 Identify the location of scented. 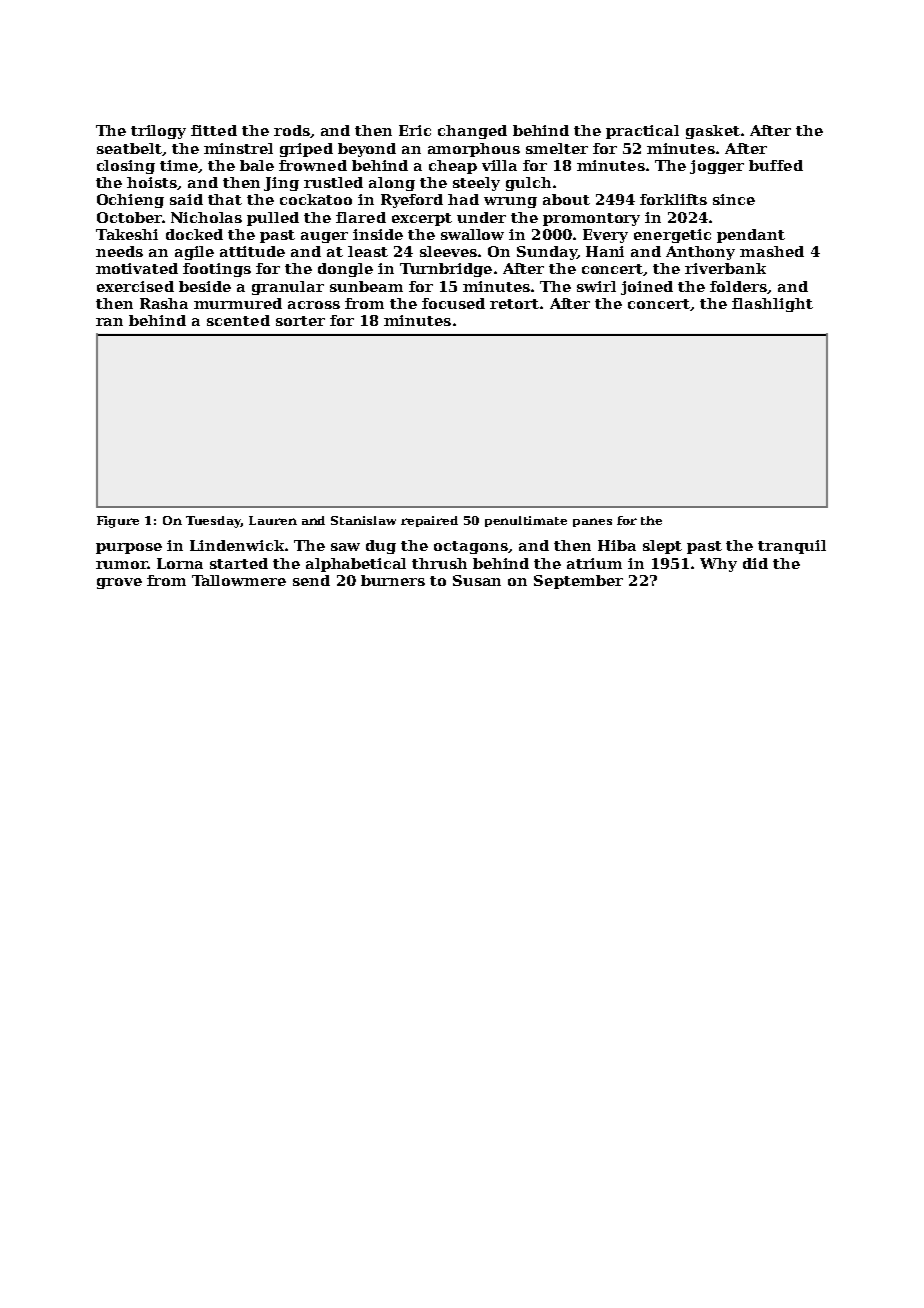
(238, 320).
